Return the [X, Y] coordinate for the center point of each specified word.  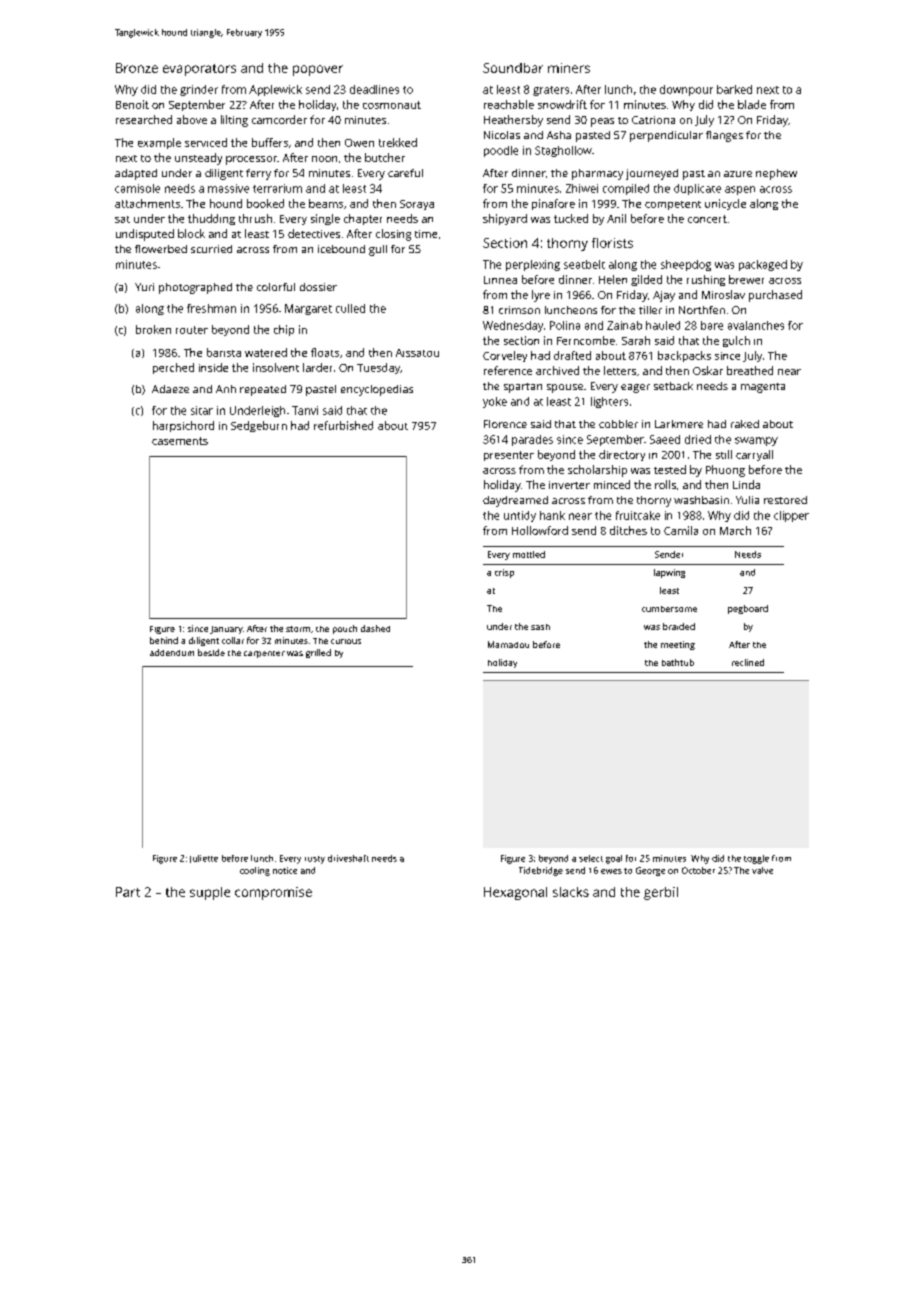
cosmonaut [392, 105]
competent [673, 205]
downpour [686, 90]
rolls [665, 484]
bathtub [678, 662]
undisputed [145, 235]
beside [211, 652]
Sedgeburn [259, 426]
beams [326, 203]
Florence [505, 424]
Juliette [204, 859]
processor [251, 160]
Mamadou [508, 644]
